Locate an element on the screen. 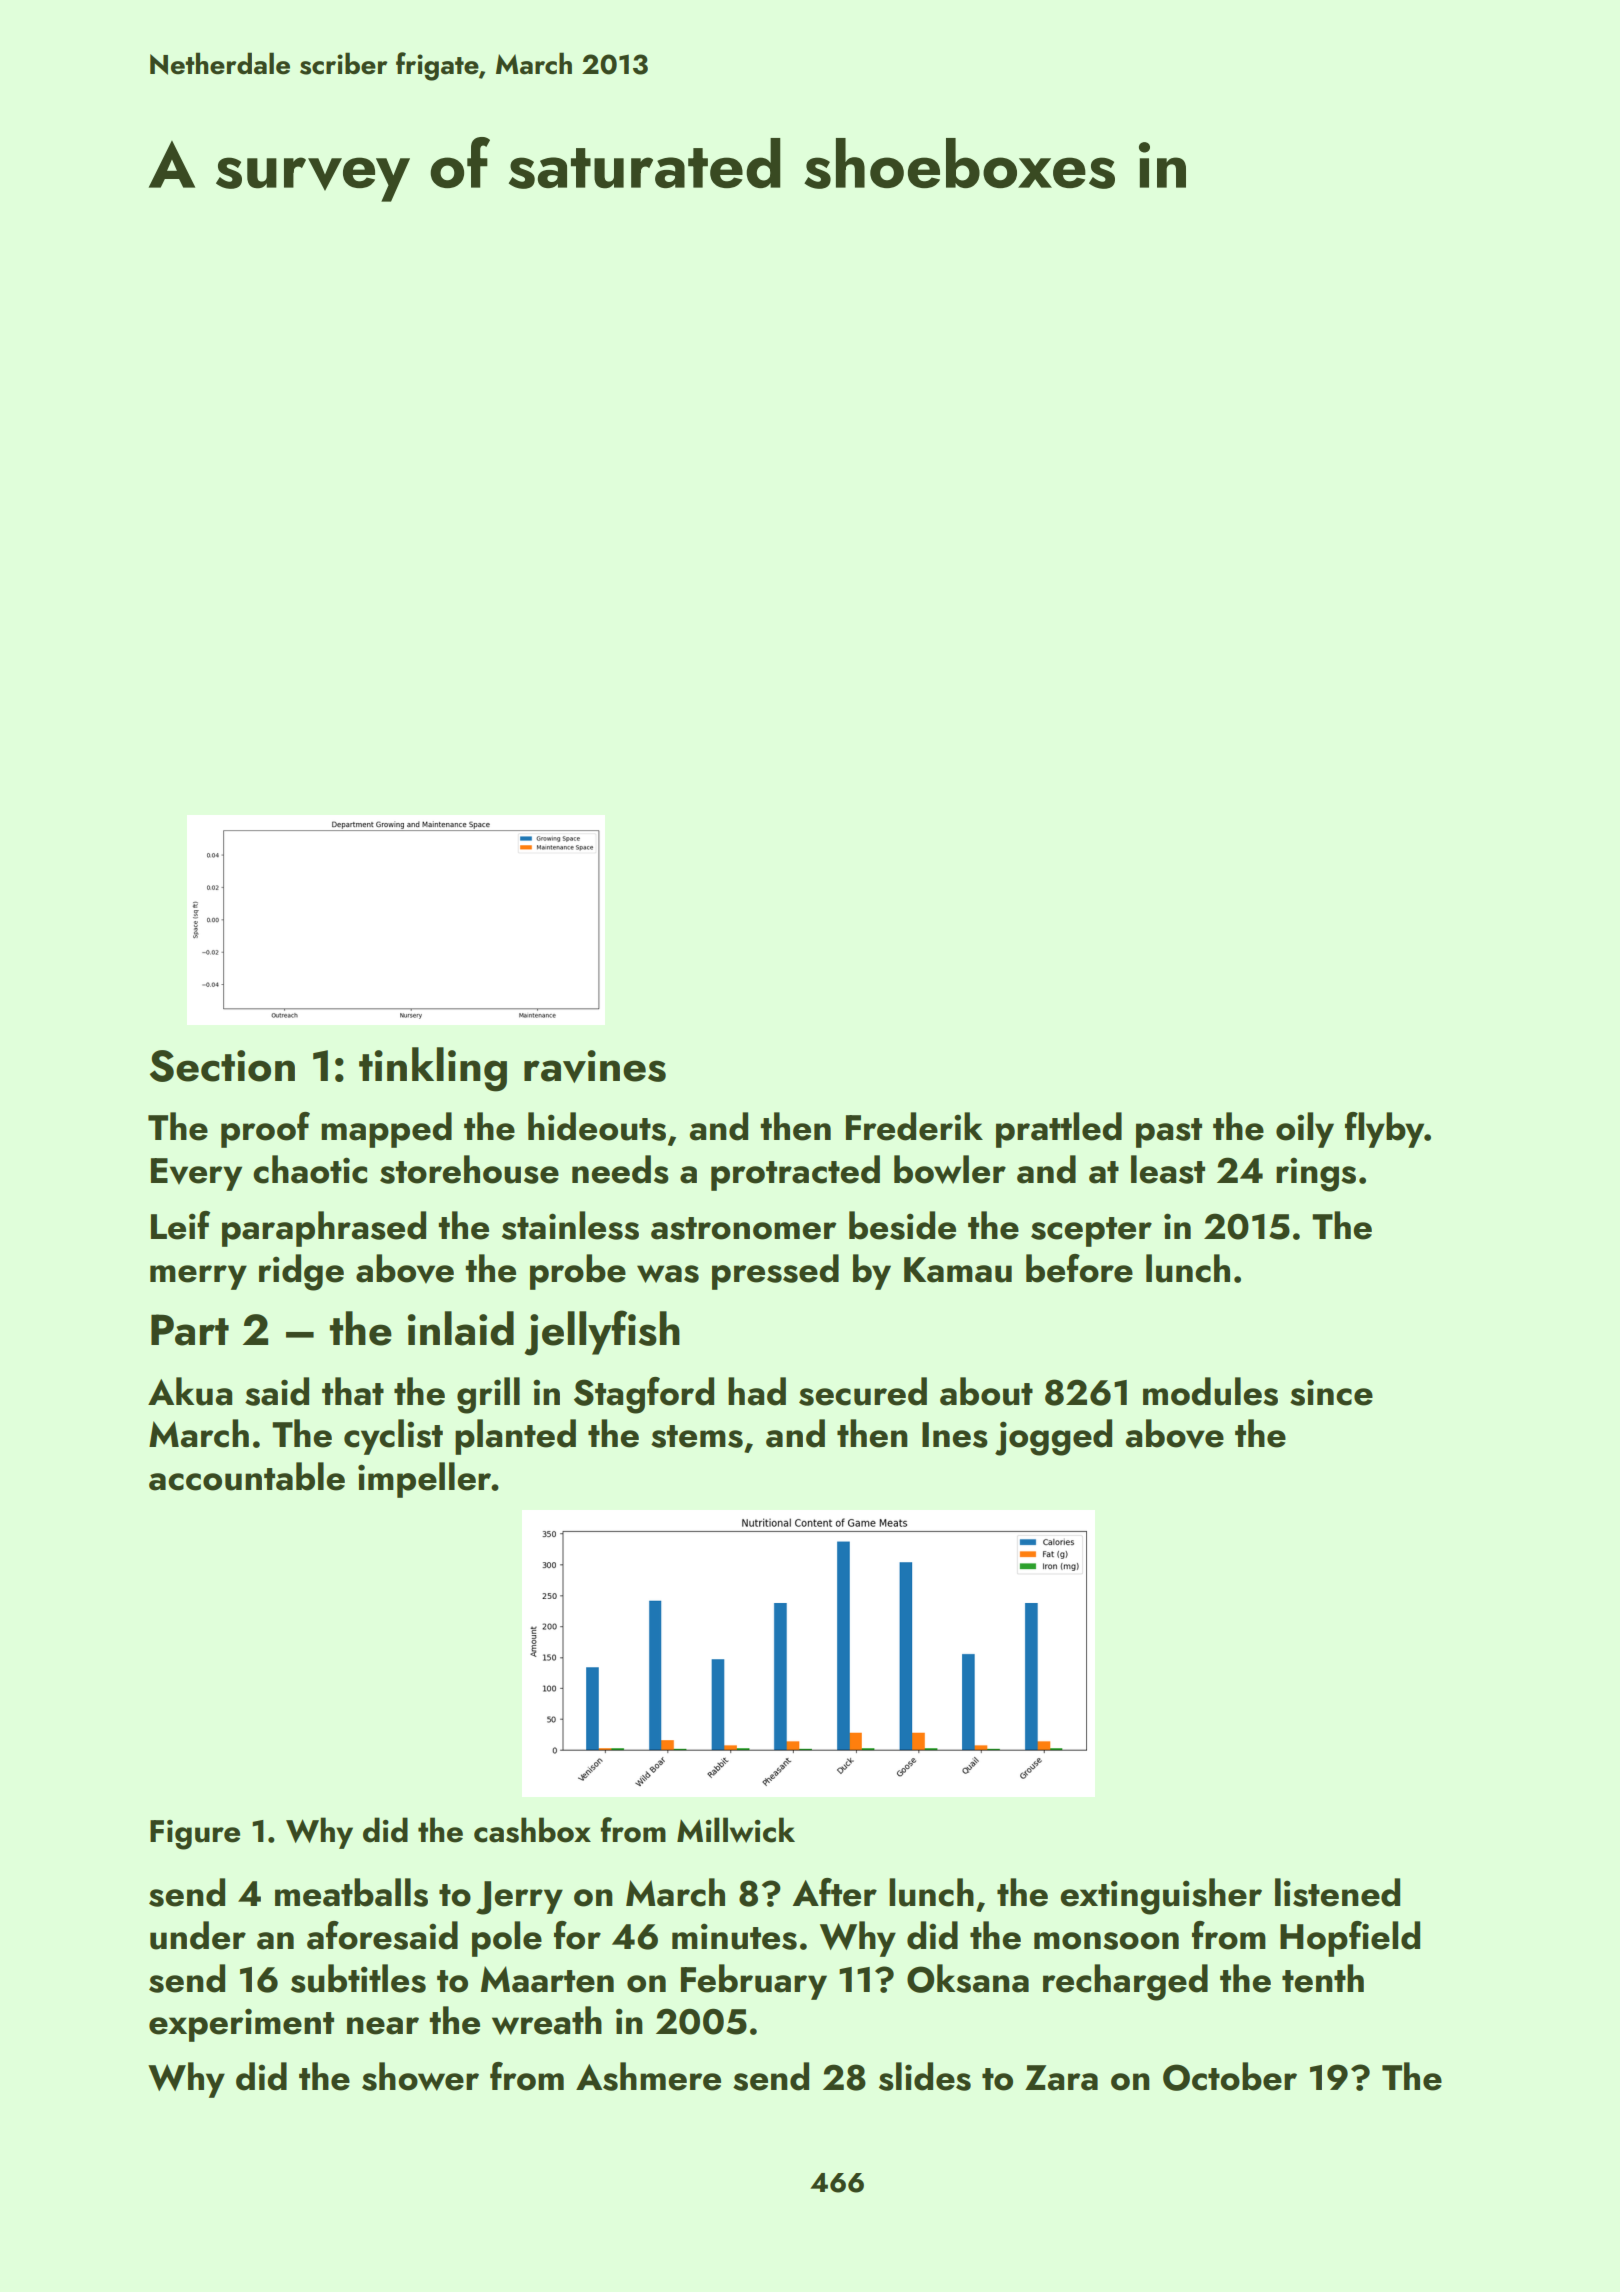 The image size is (1620, 2292). Stagford is located at coordinates (644, 1395).
